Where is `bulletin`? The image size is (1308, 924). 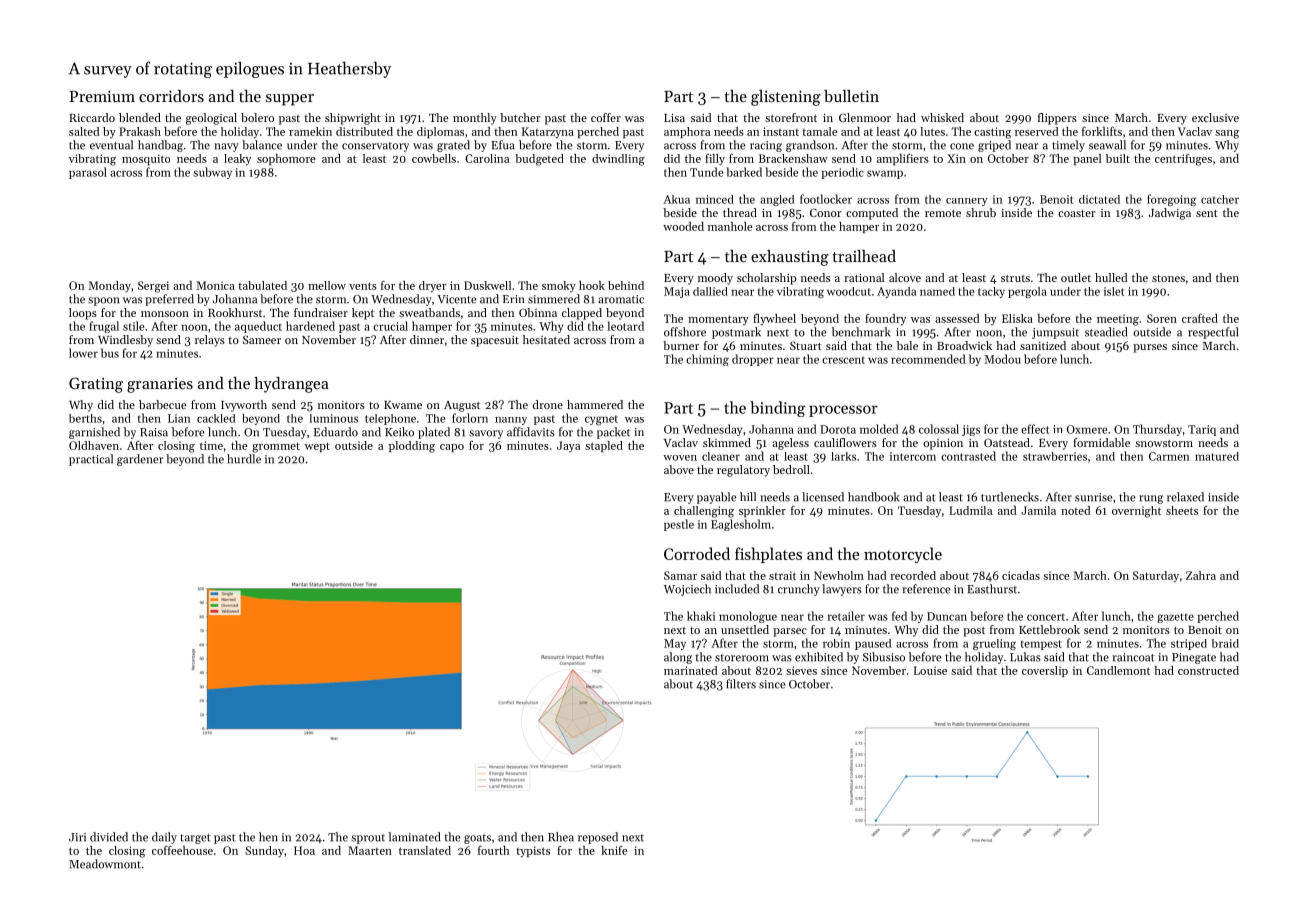 bulletin is located at coordinates (851, 96).
